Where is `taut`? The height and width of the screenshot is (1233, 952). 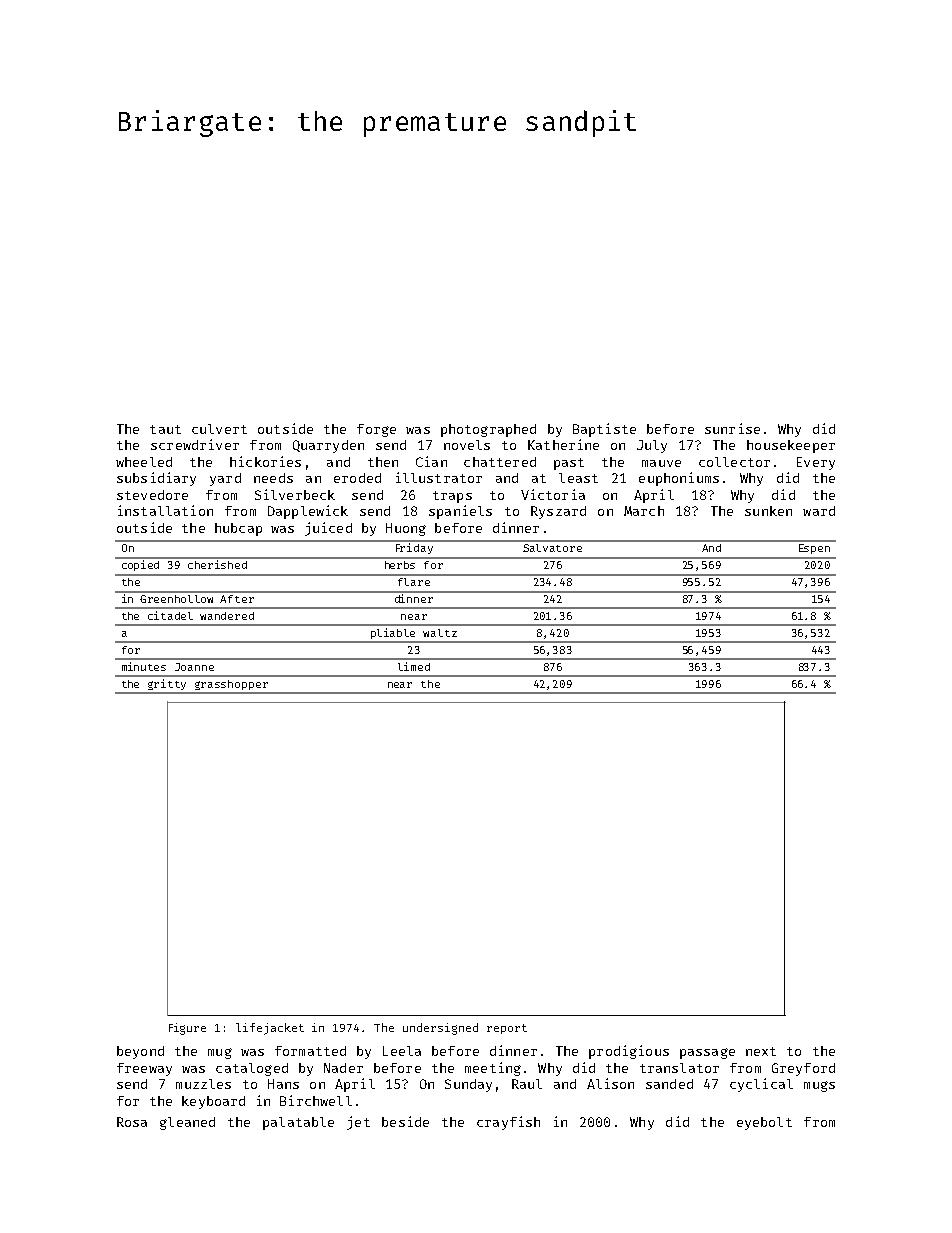
taut is located at coordinates (165, 429).
